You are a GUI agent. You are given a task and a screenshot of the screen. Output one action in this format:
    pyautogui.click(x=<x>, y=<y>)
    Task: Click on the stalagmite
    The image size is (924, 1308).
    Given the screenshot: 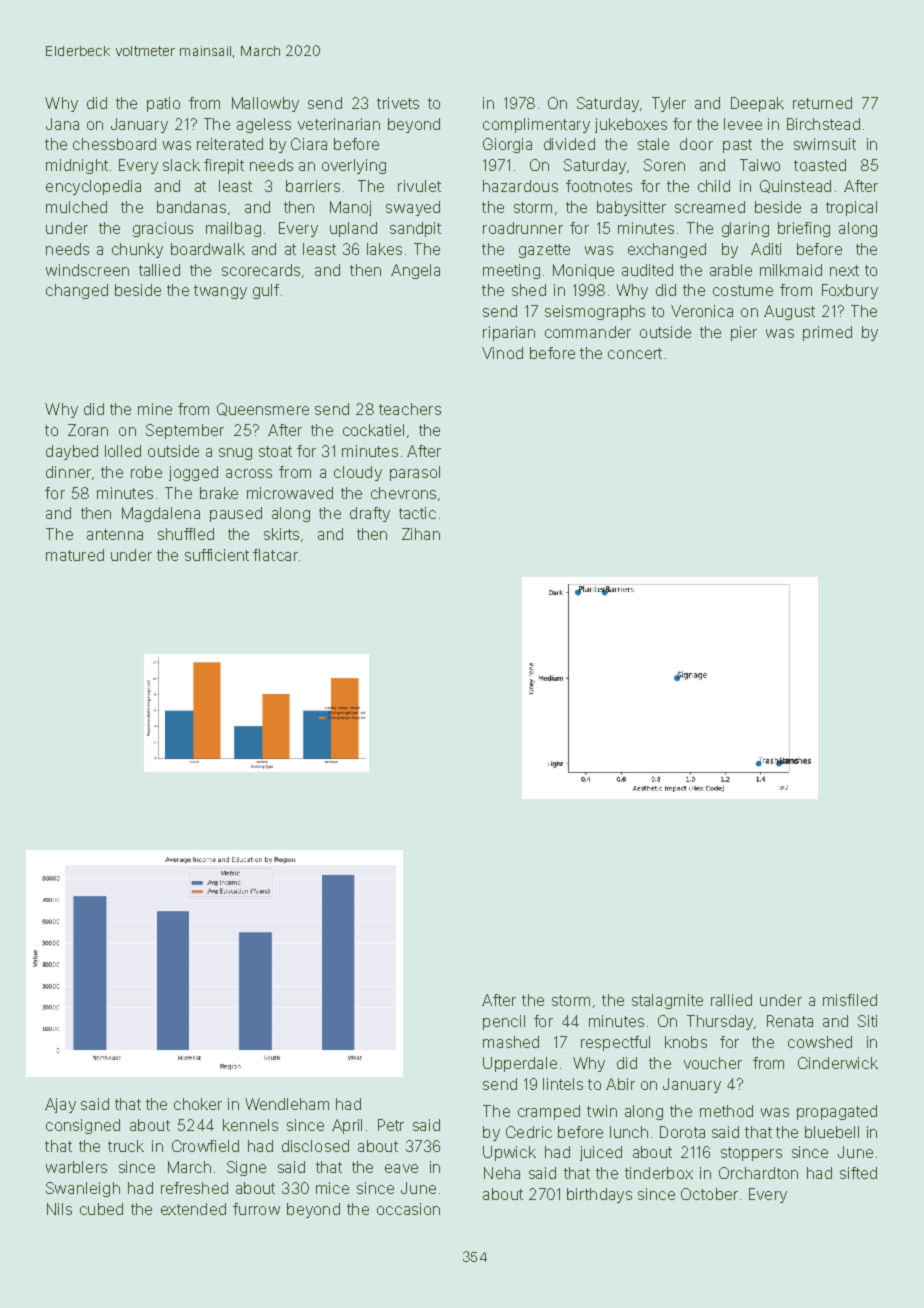 What is the action you would take?
    pyautogui.click(x=667, y=1001)
